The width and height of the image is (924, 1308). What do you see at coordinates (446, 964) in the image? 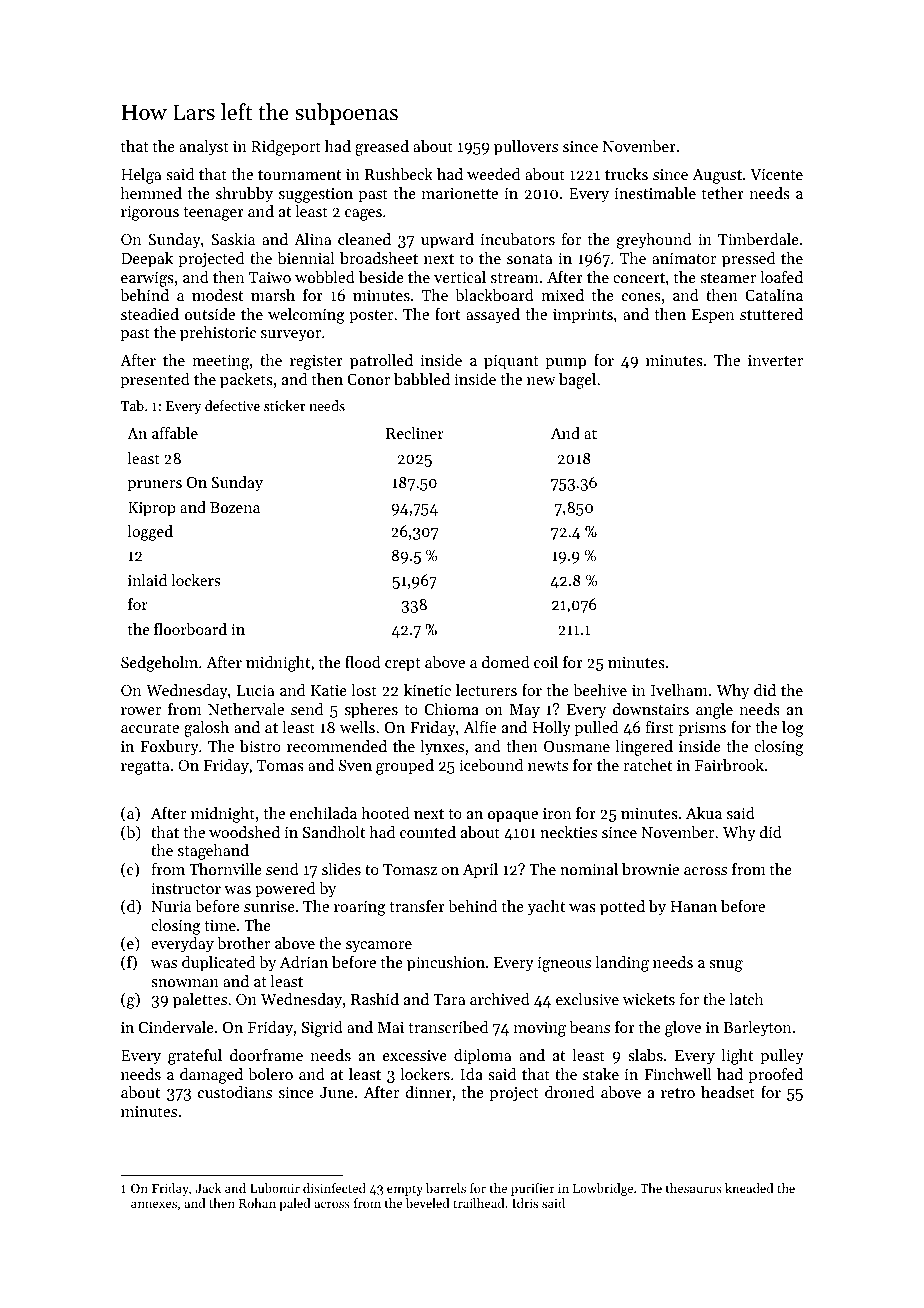
I see `pincushion` at bounding box center [446, 964].
